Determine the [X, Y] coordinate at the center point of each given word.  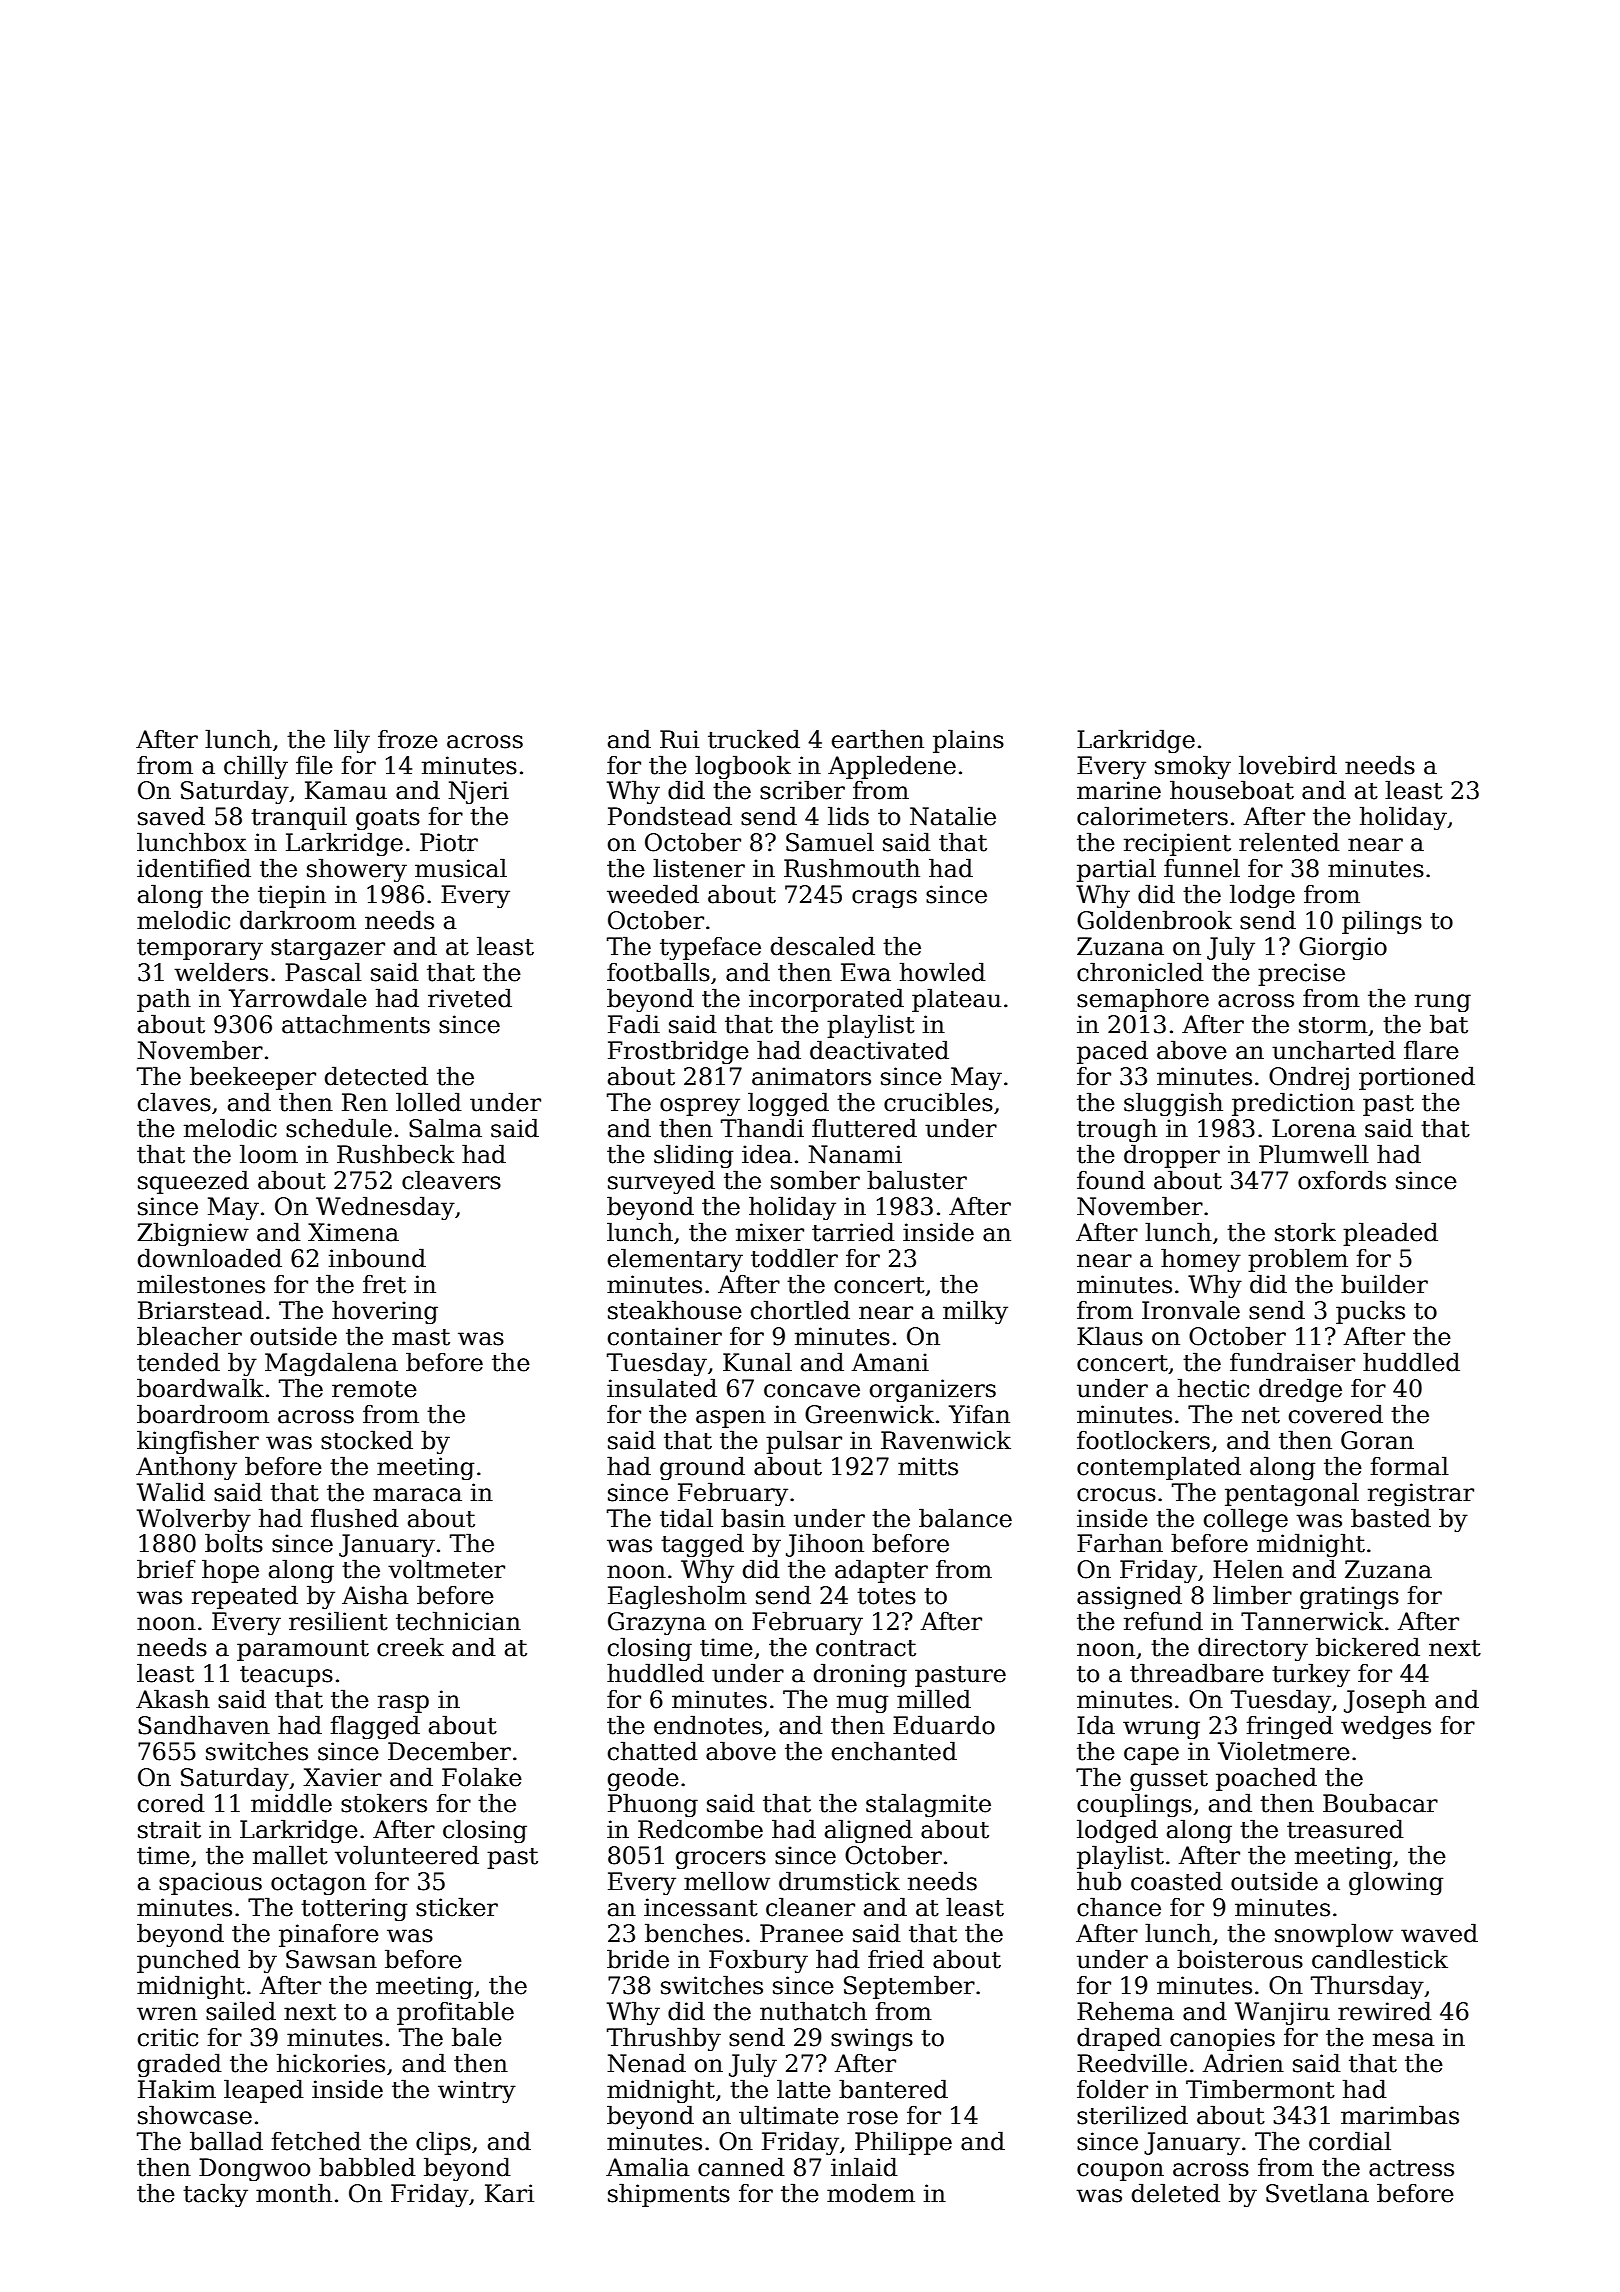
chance [1119, 1907]
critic [168, 2037]
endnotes [708, 1725]
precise [1301, 974]
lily [352, 741]
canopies [1222, 2039]
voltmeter [446, 1569]
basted [1391, 1518]
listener [699, 868]
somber [815, 1180]
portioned [1417, 1078]
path [164, 1000]
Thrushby [664, 2039]
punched [188, 1961]
